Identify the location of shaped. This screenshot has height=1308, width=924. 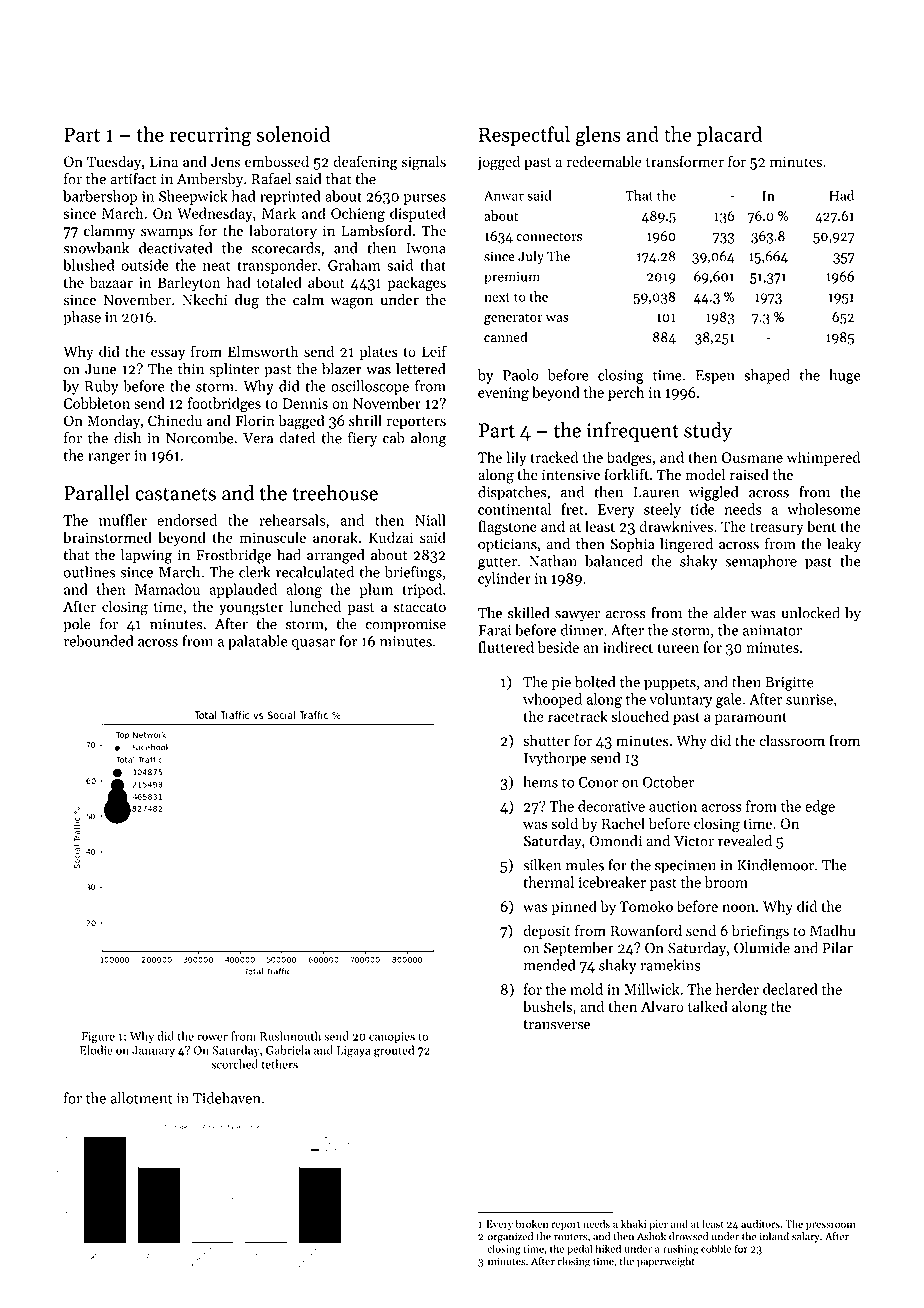
(767, 376).
